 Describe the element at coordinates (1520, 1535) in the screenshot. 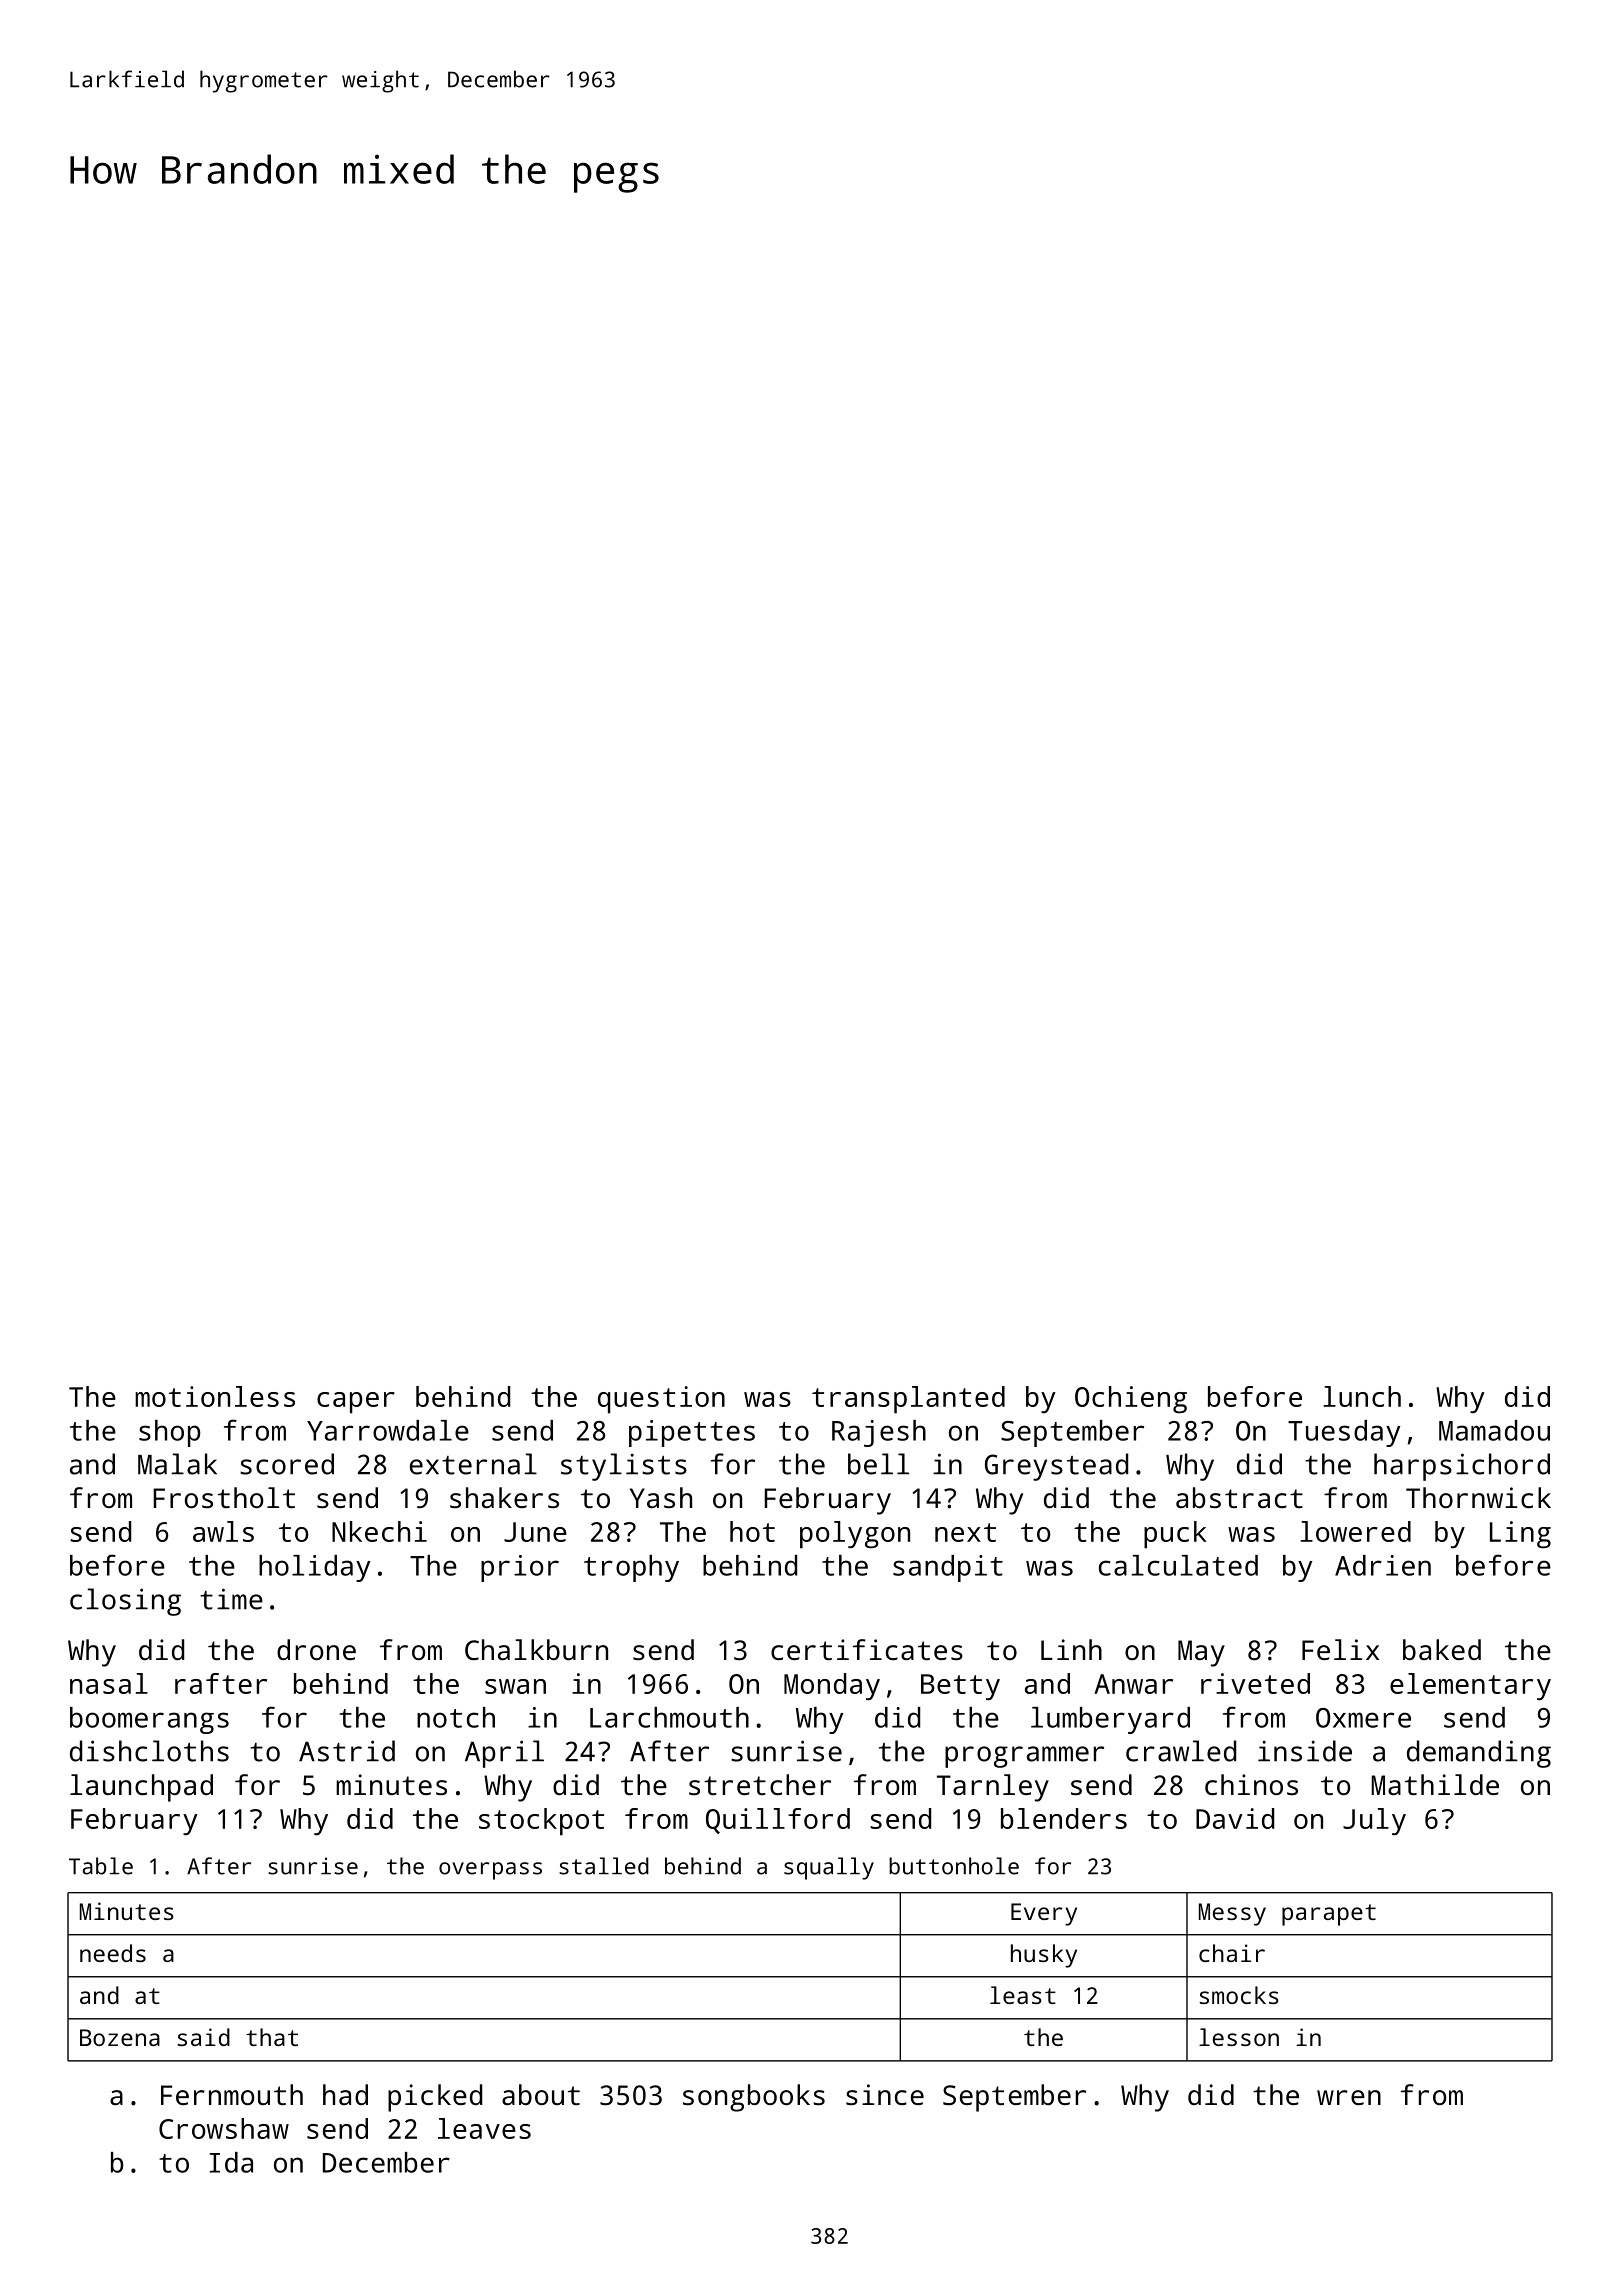

I see `Ling` at that location.
